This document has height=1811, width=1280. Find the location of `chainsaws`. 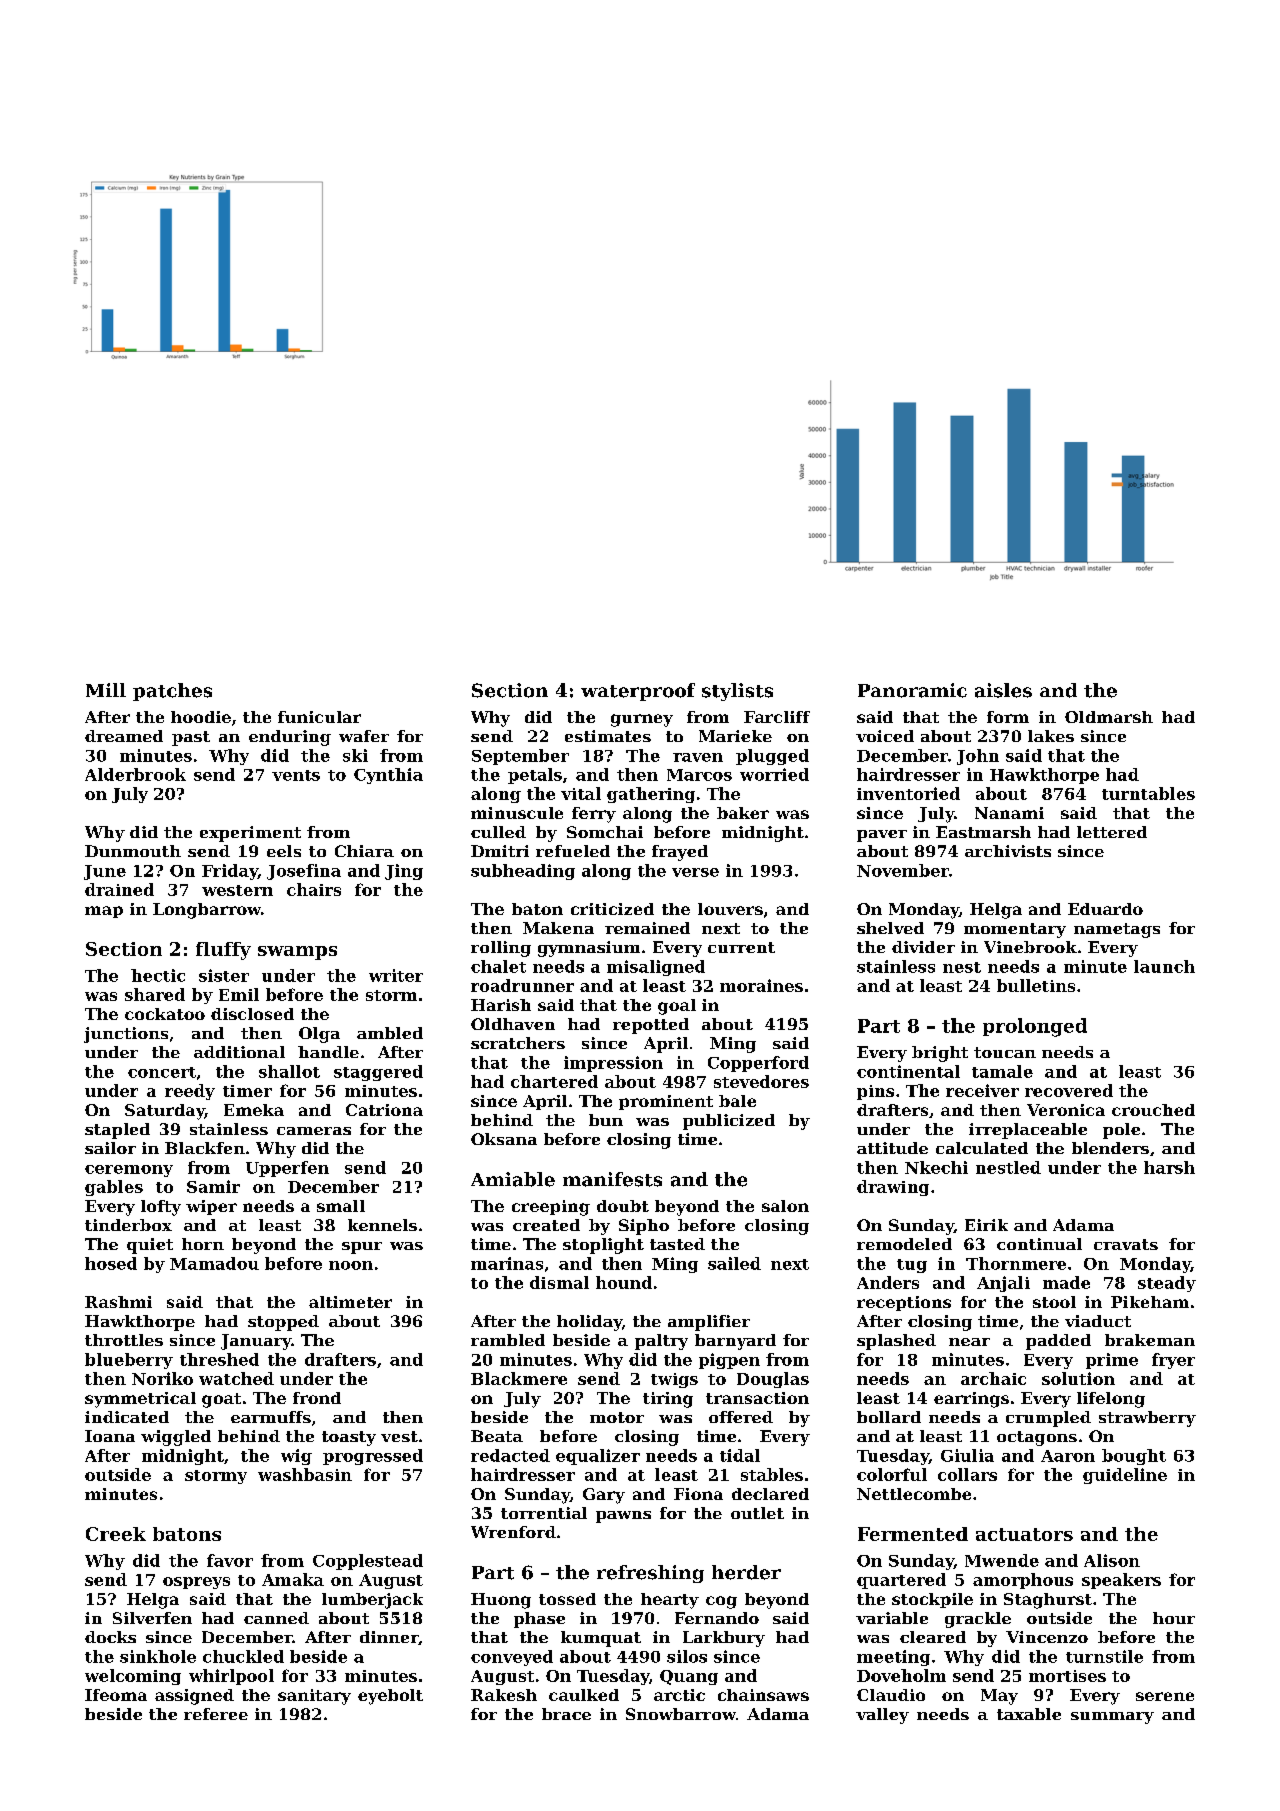

chainsaws is located at coordinates (763, 1695).
